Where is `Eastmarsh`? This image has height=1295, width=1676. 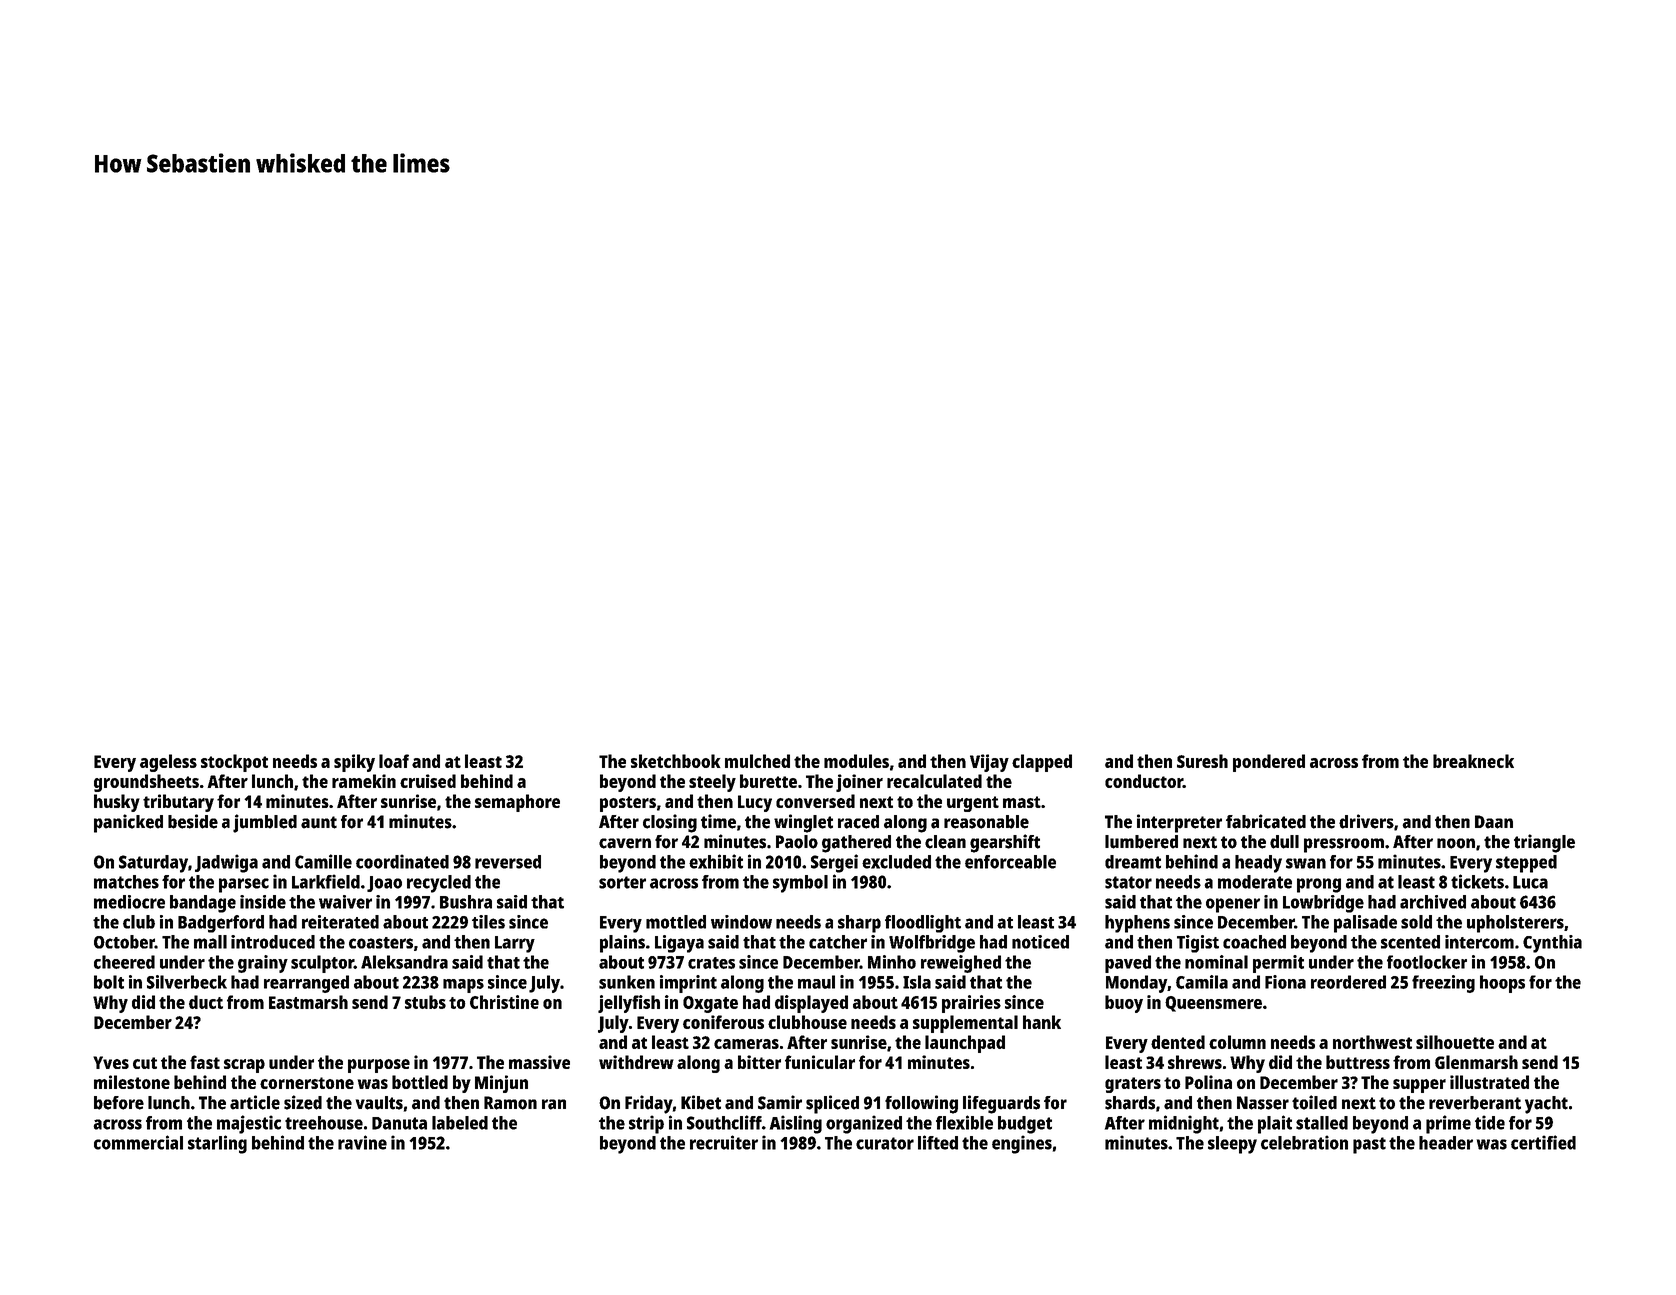 Eastmarsh is located at coordinates (308, 1002).
